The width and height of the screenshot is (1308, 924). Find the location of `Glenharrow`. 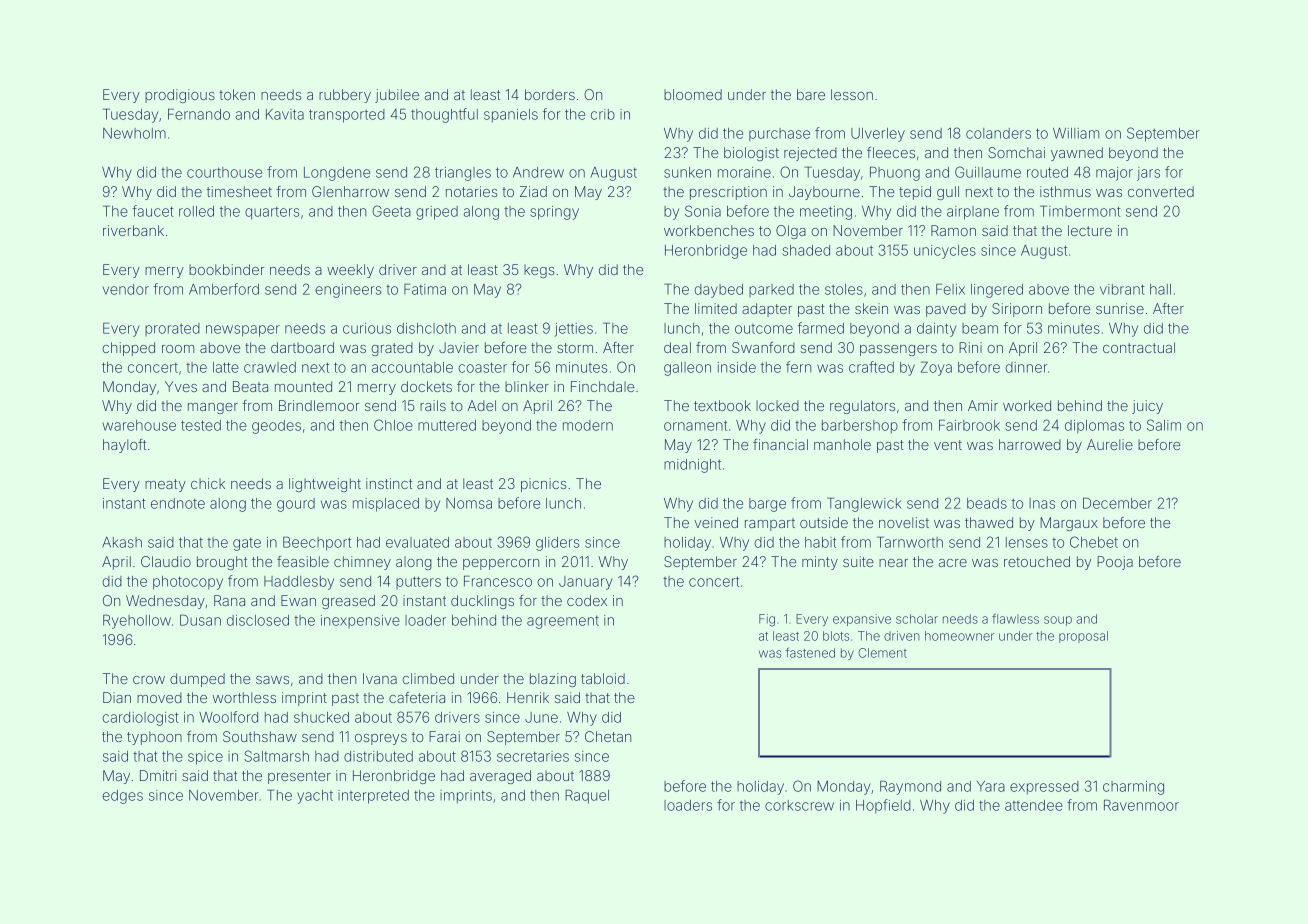

Glenharrow is located at coordinates (350, 191).
